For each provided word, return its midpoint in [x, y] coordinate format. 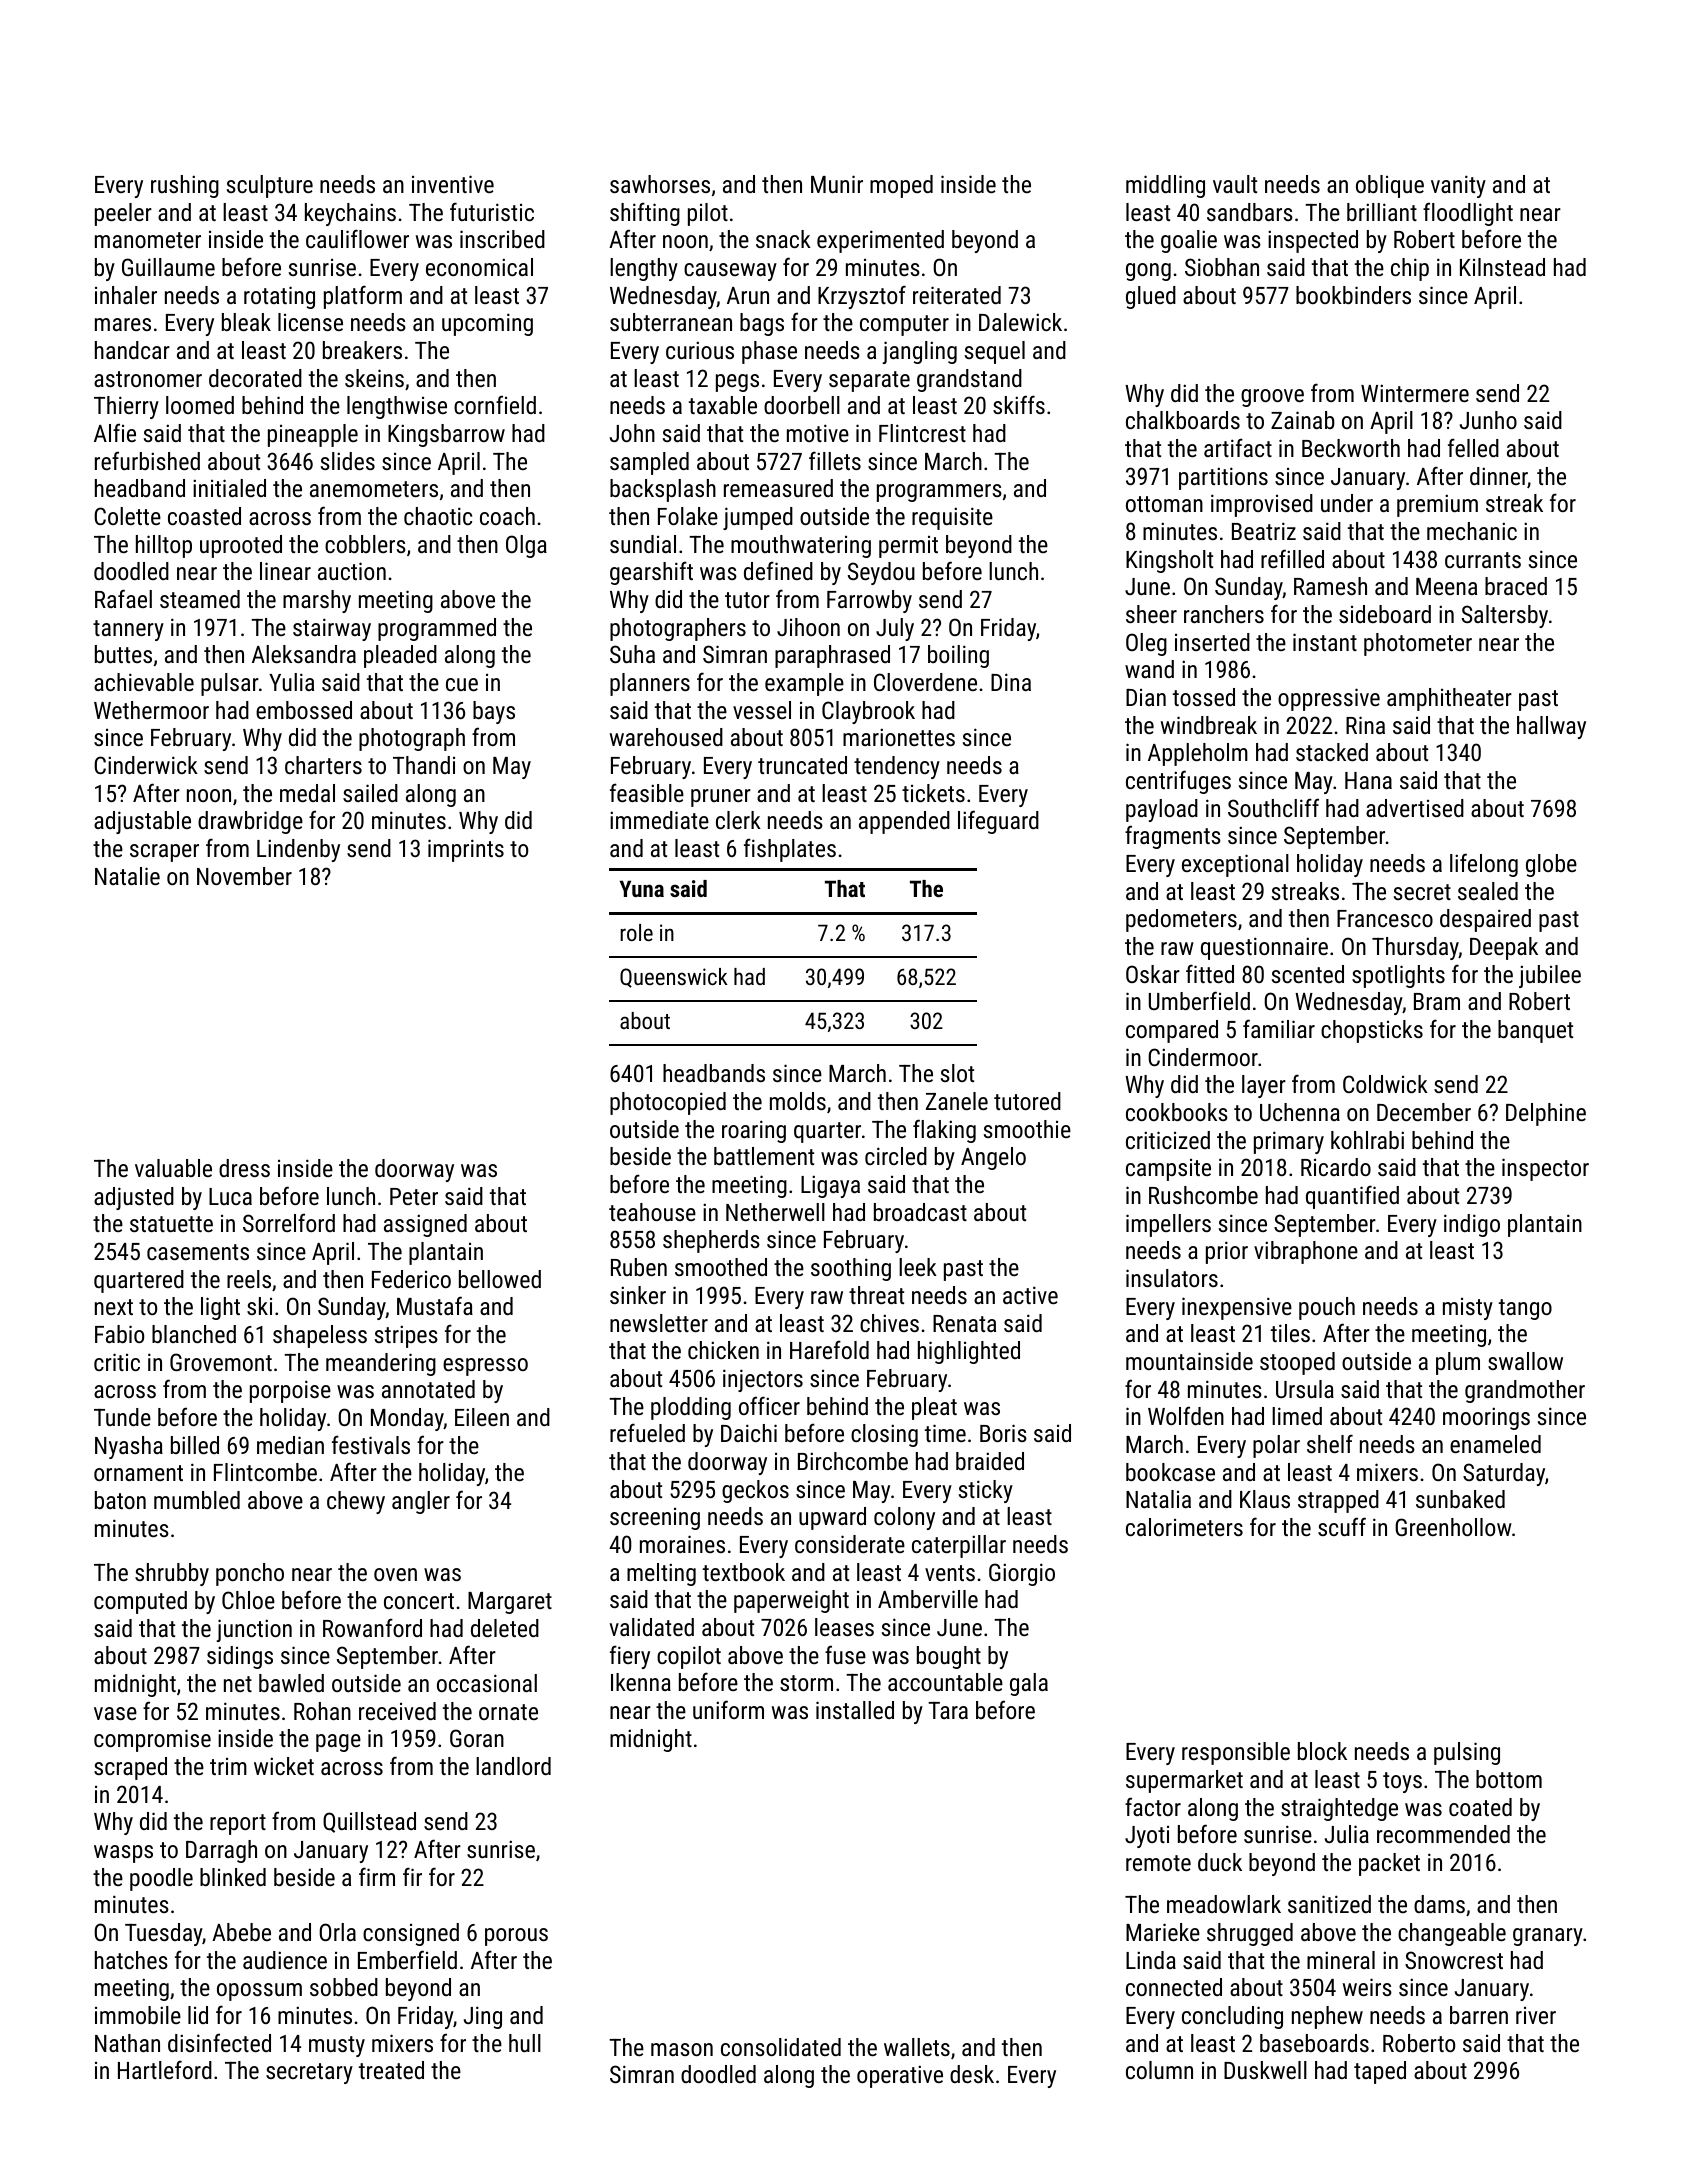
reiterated [957, 295]
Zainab [1303, 420]
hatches [131, 1960]
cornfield [495, 404]
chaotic [438, 516]
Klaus [1265, 1499]
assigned [425, 1225]
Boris [1003, 1433]
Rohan [322, 1711]
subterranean [671, 322]
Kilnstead [1502, 267]
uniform [728, 1709]
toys [1402, 1782]
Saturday [1504, 1474]
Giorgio [1022, 1574]
